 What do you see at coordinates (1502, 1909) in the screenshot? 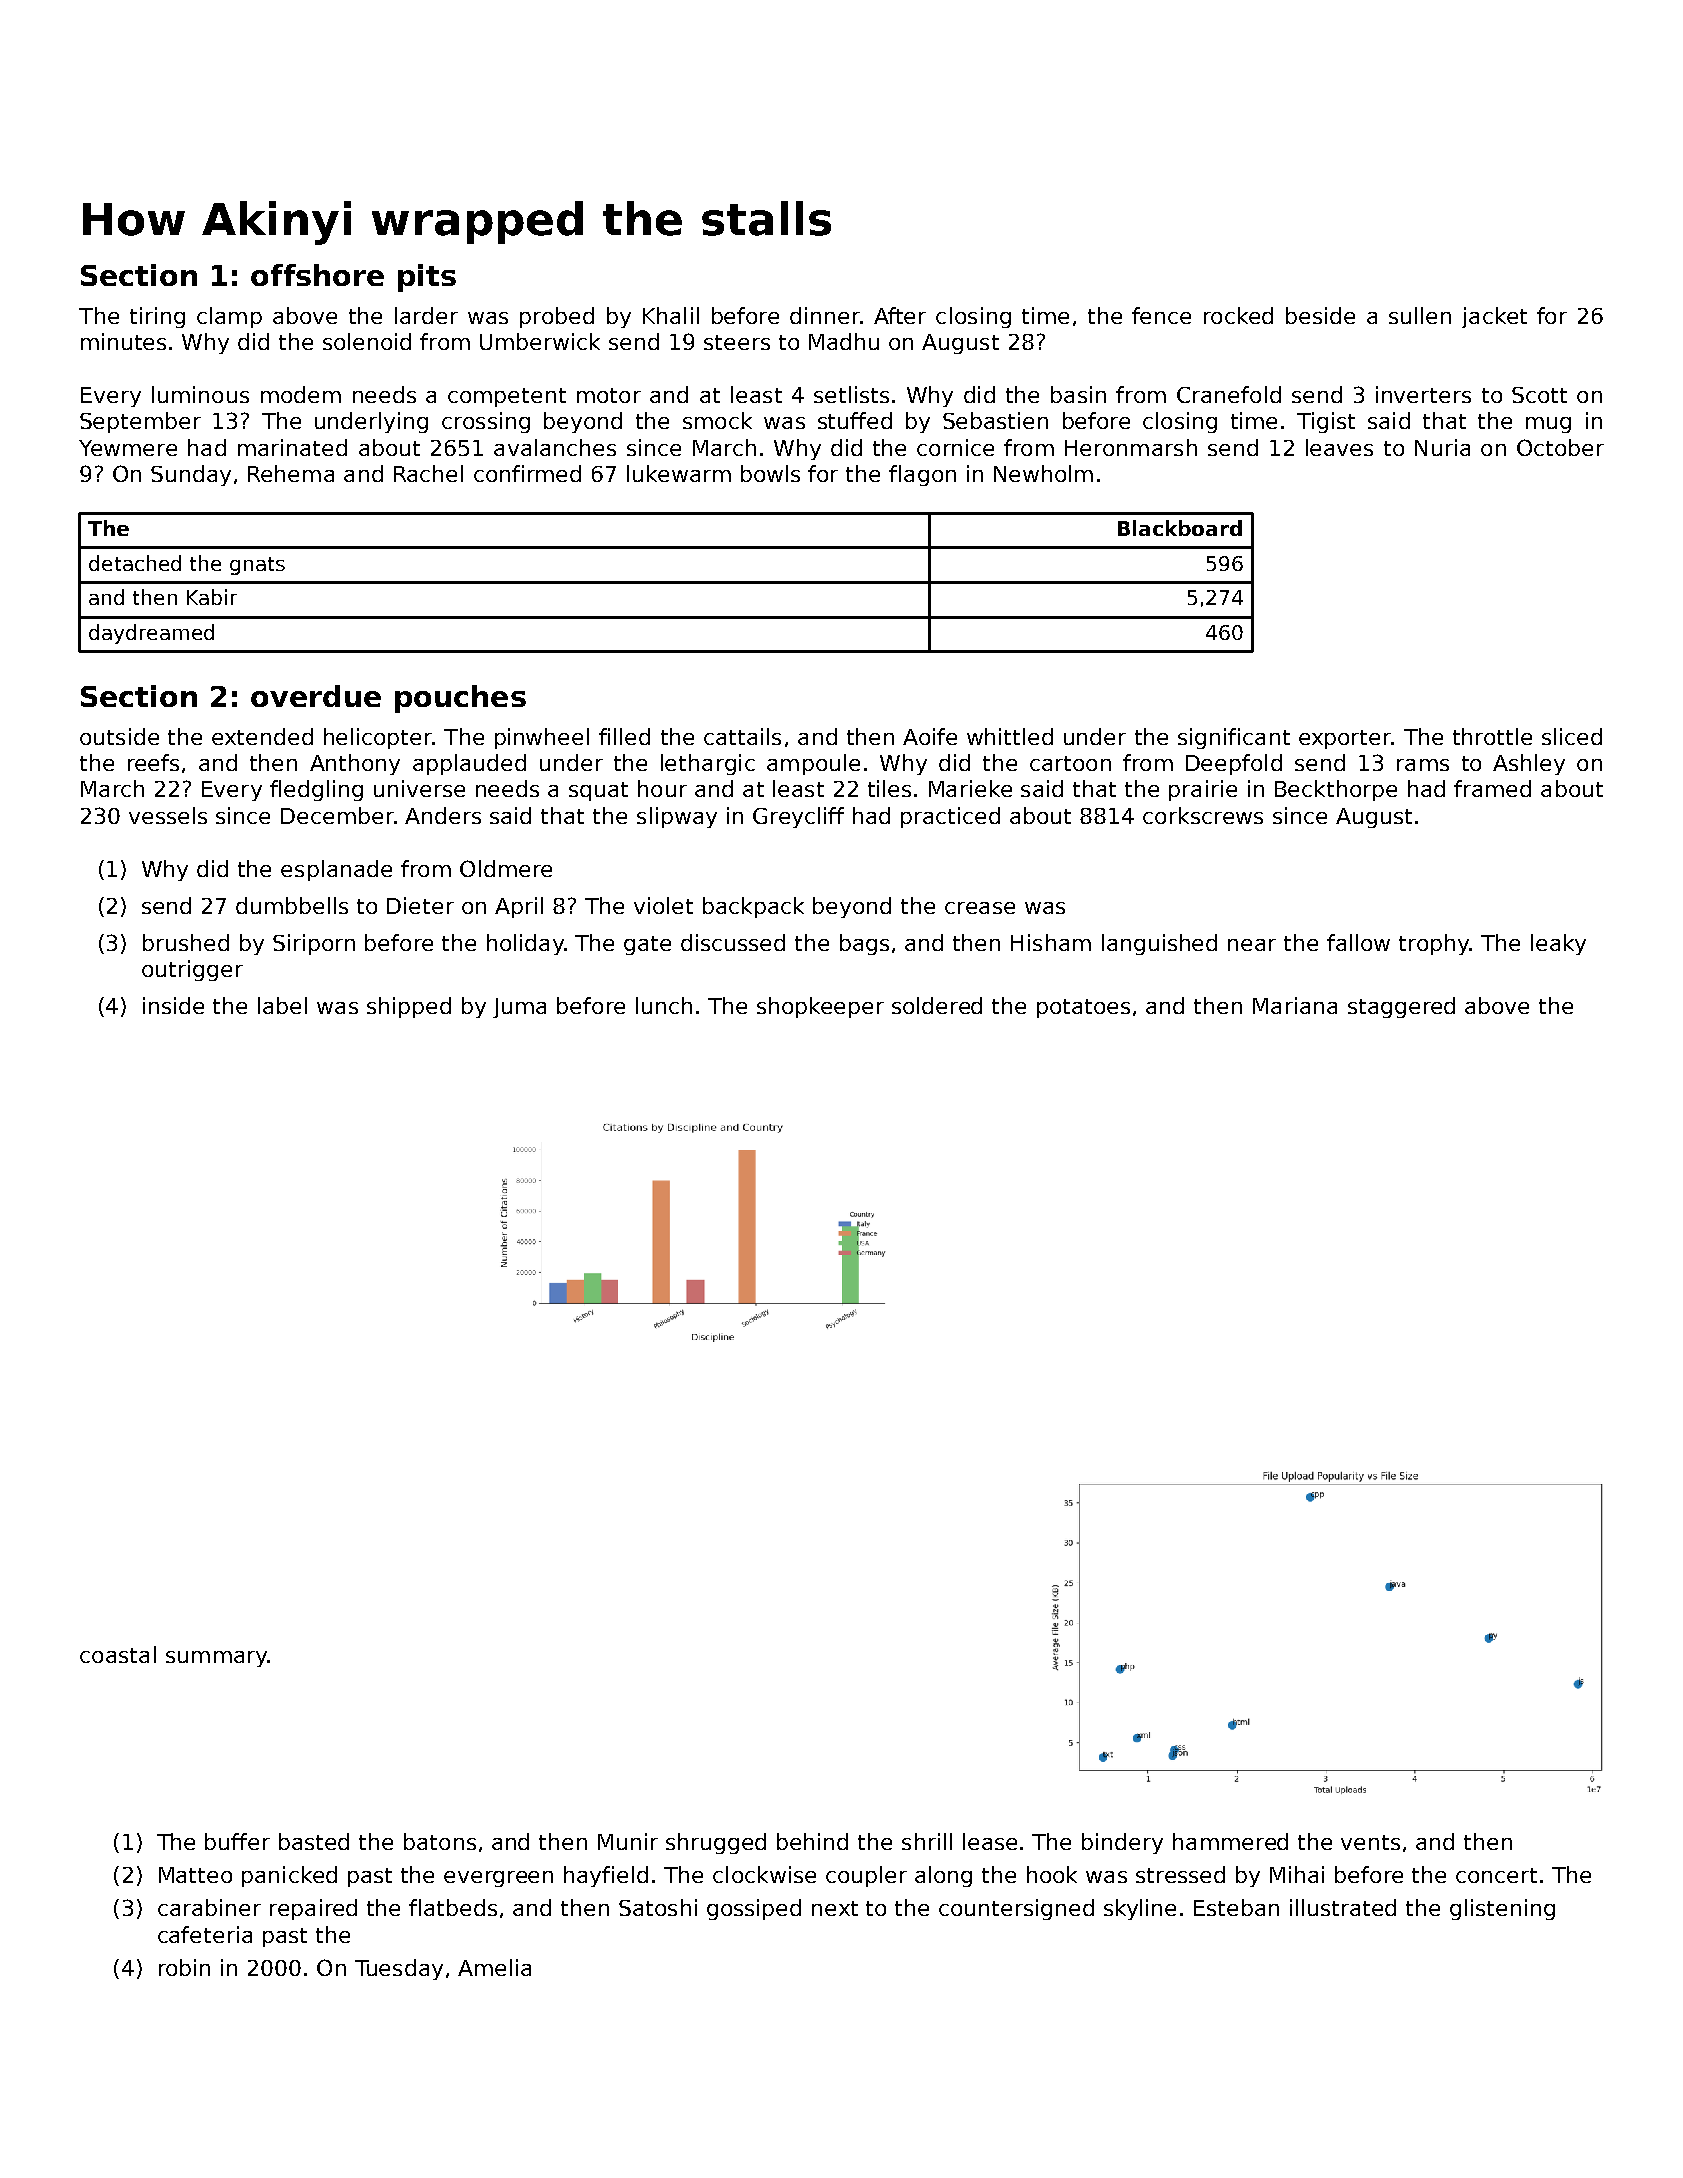
I see `glistening` at bounding box center [1502, 1909].
